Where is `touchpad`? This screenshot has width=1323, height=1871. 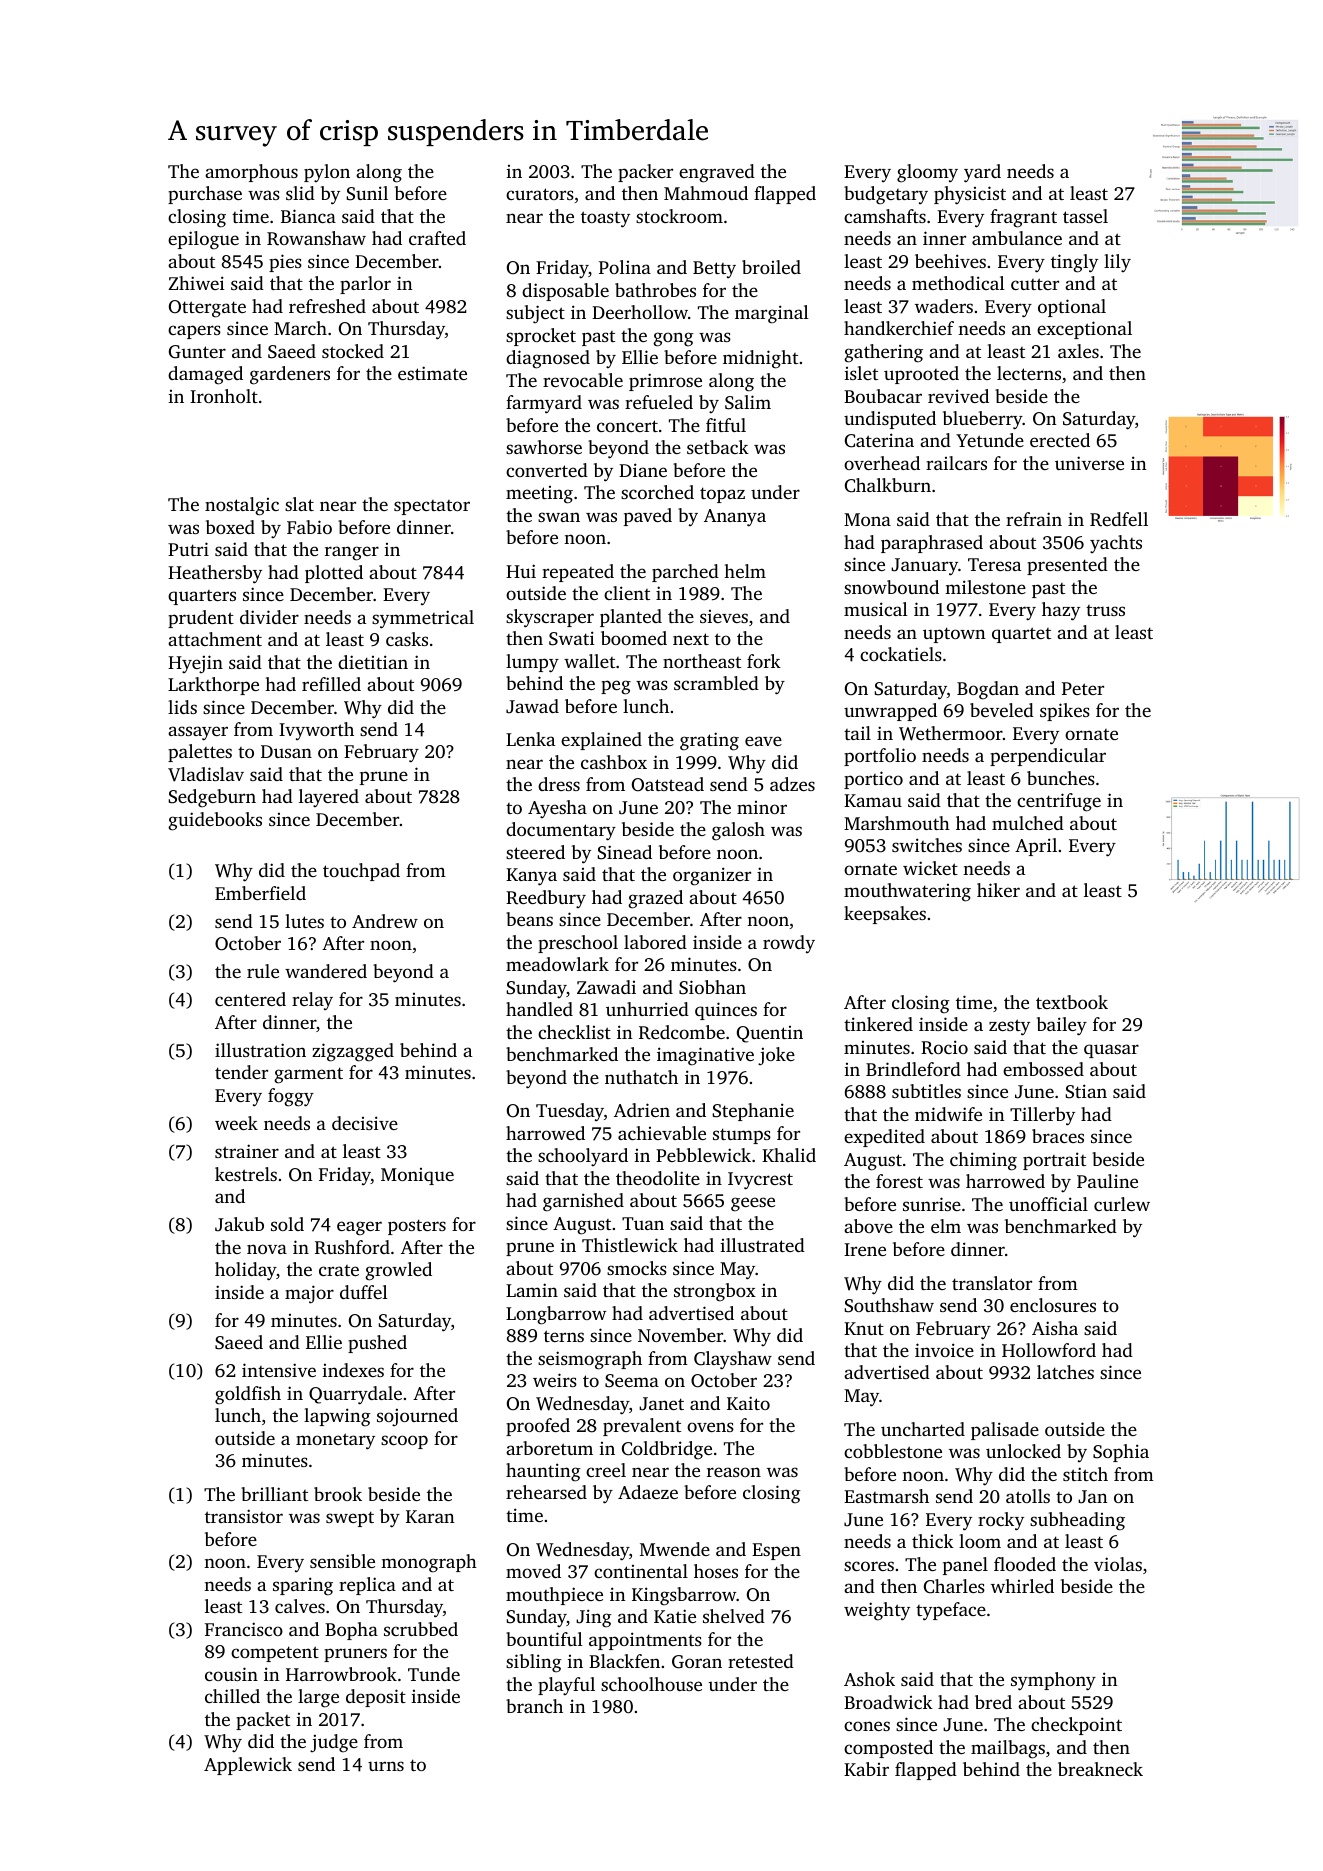
touchpad is located at coordinates (361, 872).
